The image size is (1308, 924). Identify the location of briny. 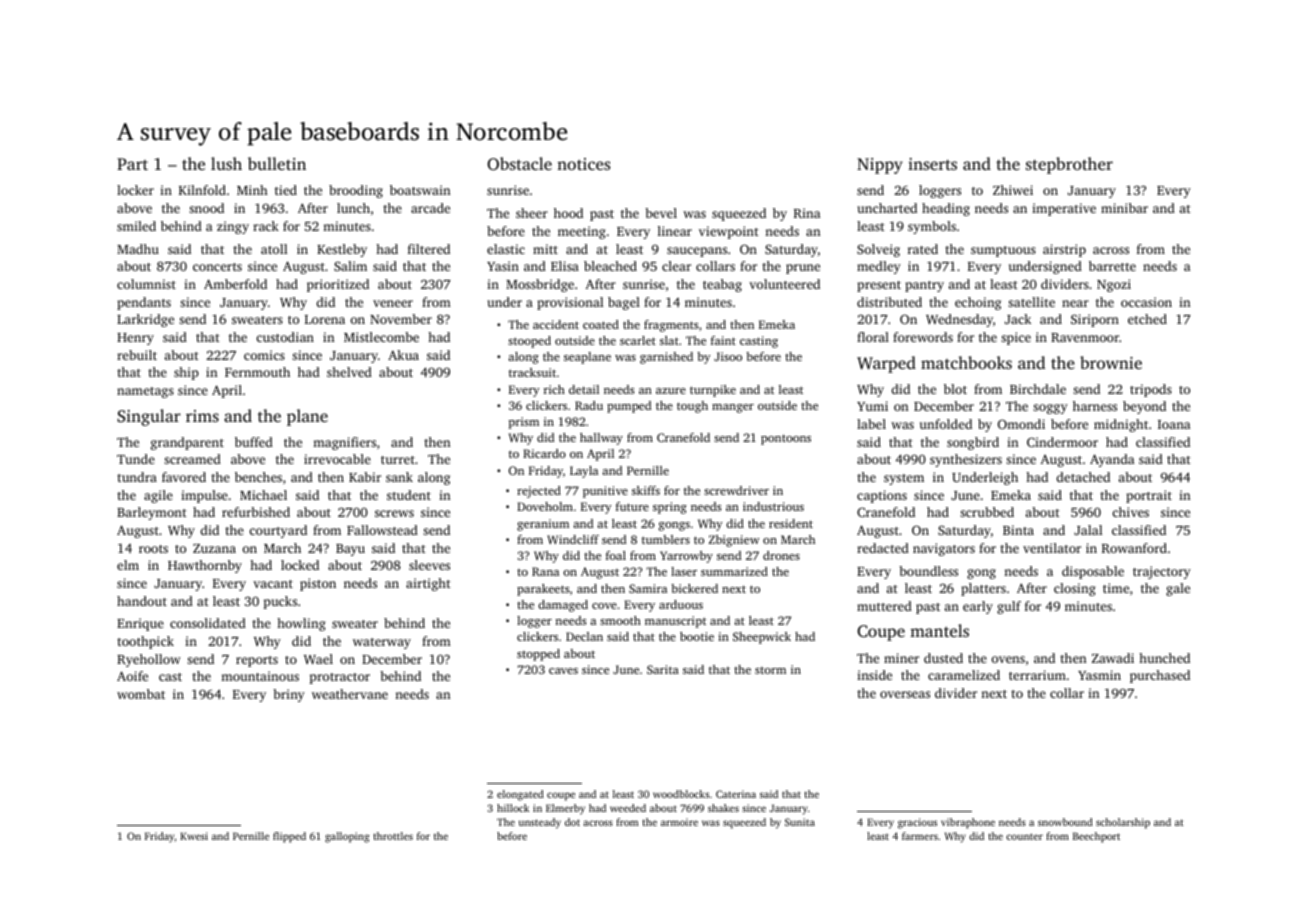
(289, 695).
